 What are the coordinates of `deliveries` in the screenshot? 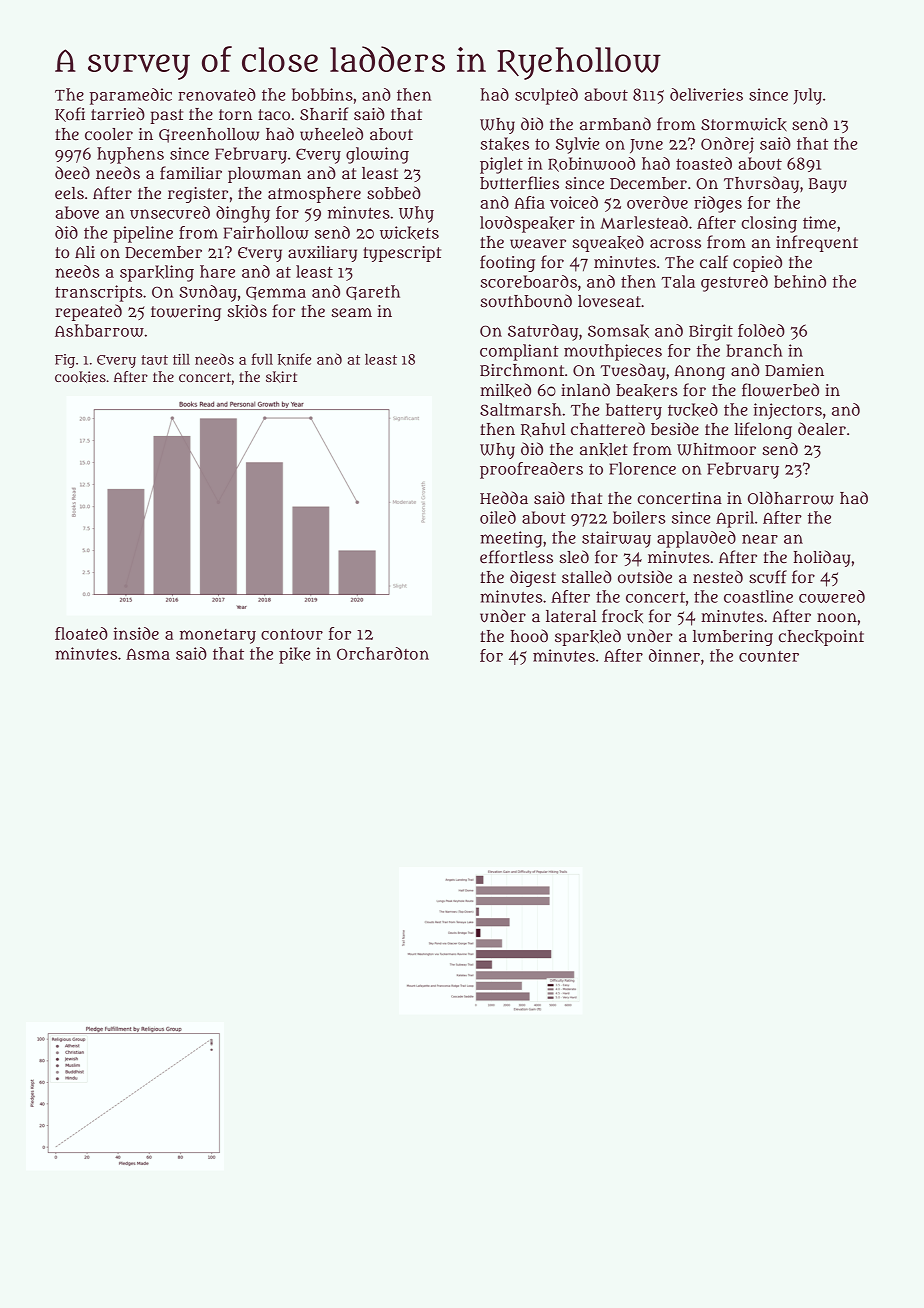 It's located at (706, 94).
